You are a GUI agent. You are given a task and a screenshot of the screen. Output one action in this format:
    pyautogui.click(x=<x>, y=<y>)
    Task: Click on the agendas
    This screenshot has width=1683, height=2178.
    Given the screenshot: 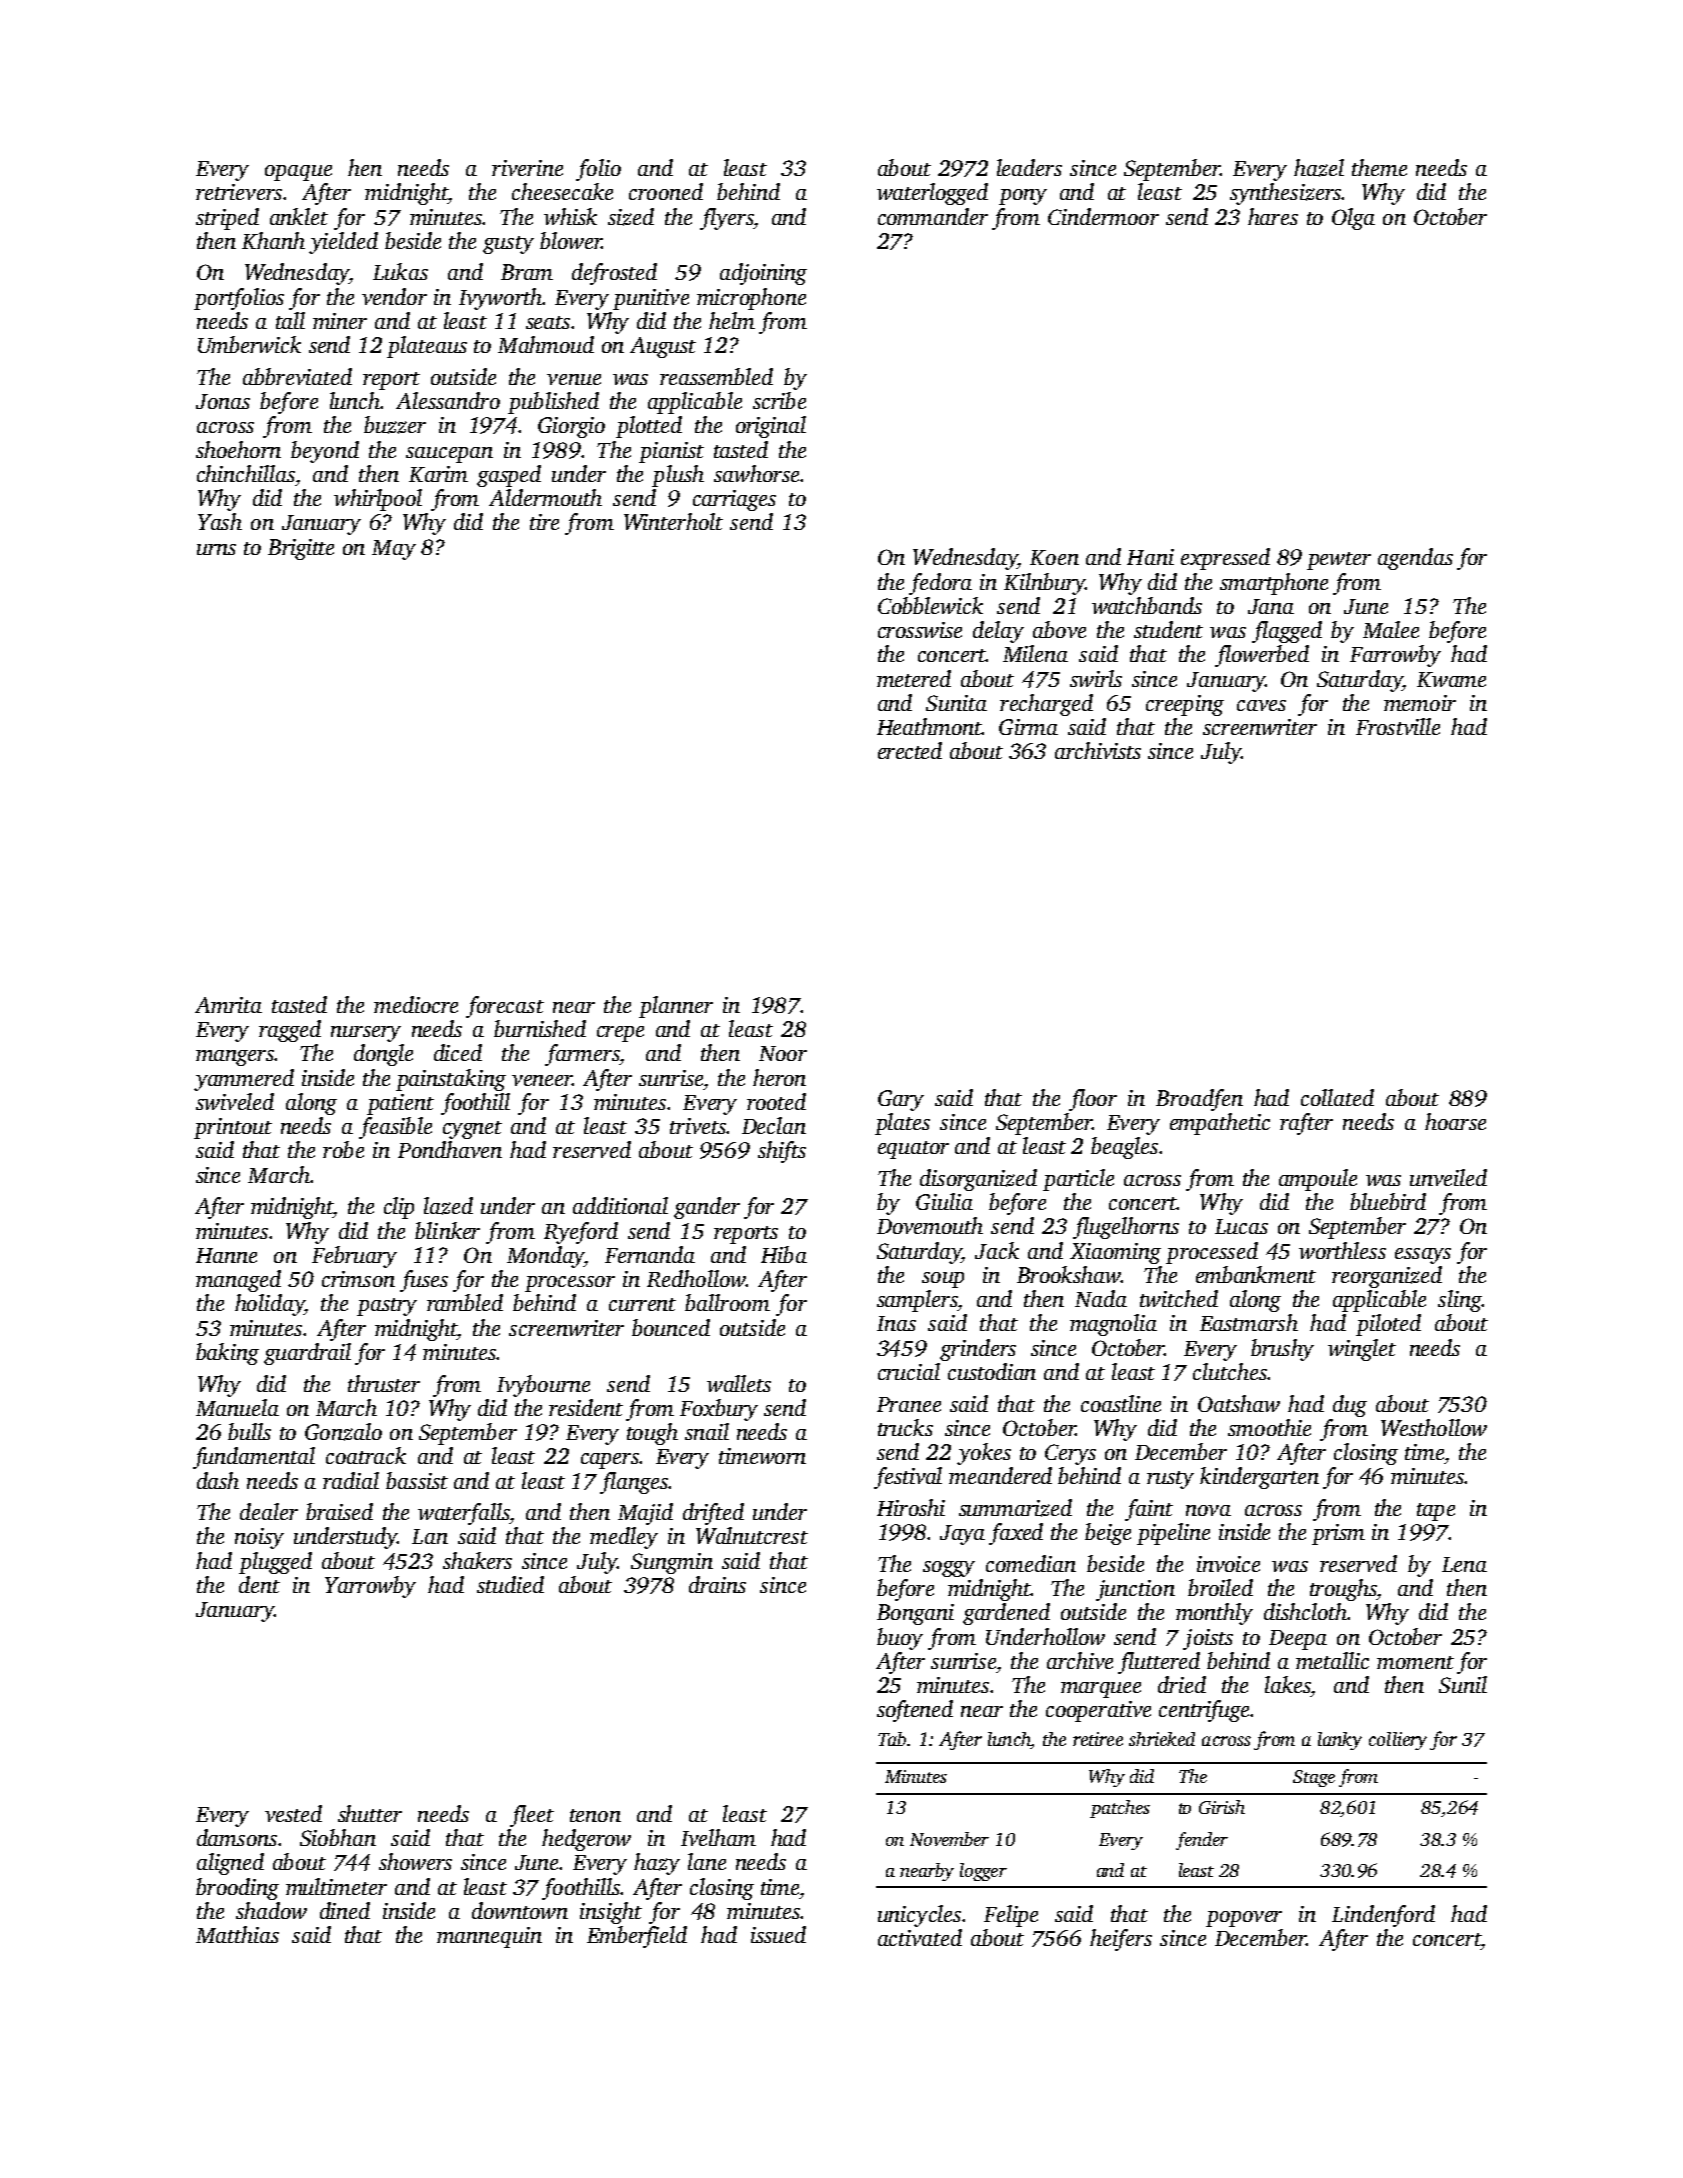 What is the action you would take?
    pyautogui.click(x=1415, y=559)
